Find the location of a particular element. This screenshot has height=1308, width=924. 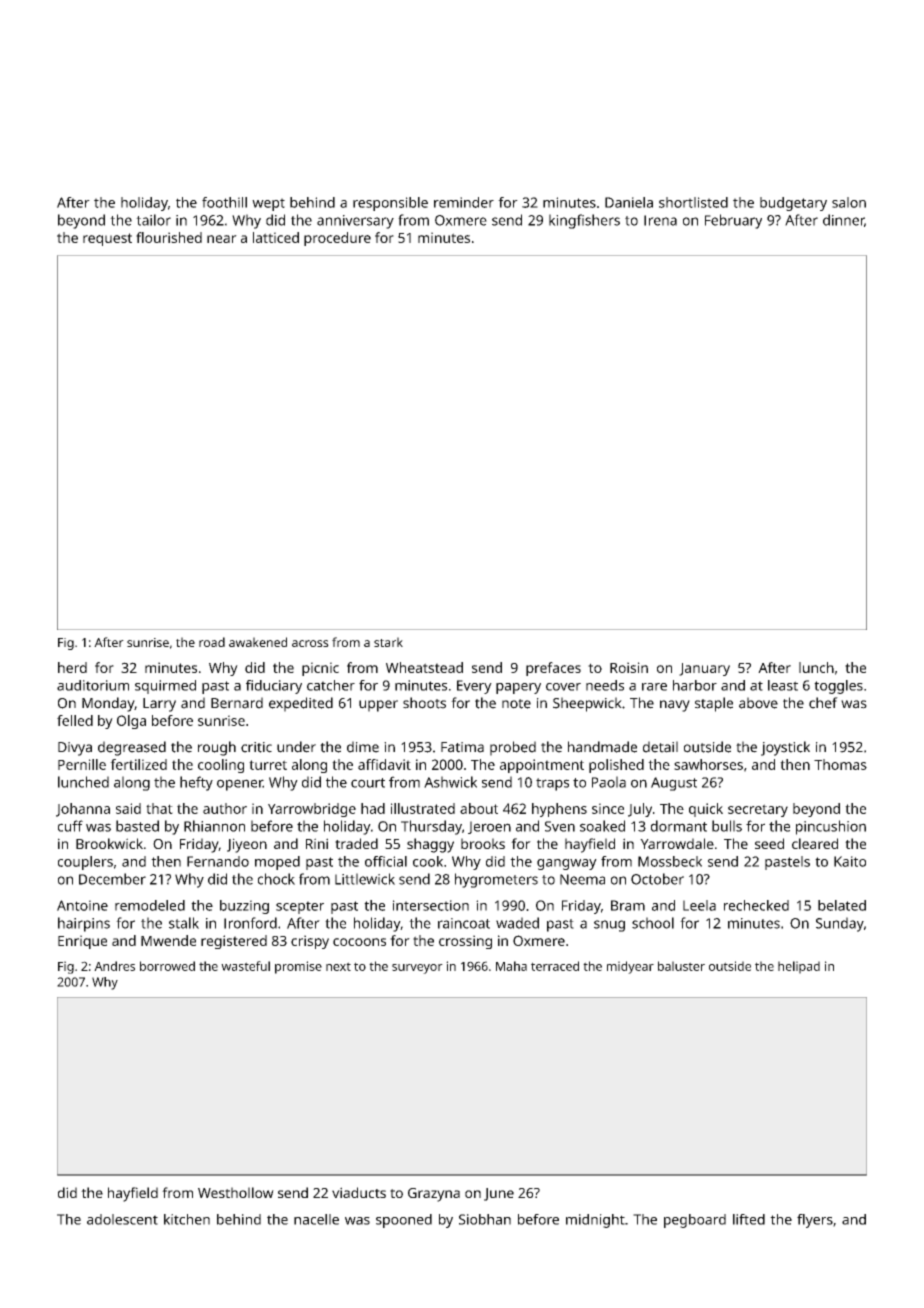

tailor is located at coordinates (153, 220).
